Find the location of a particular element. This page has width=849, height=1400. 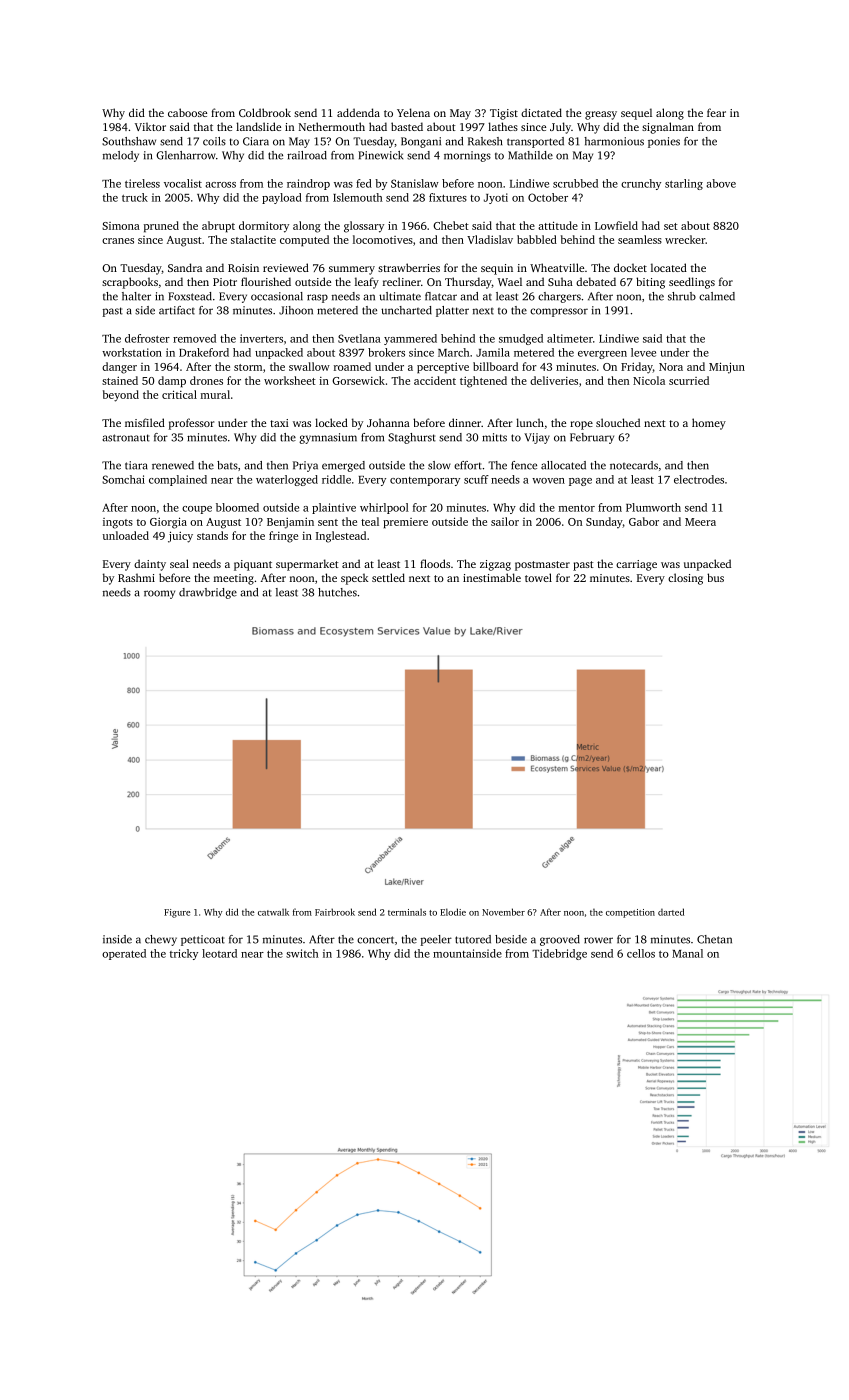

caboose is located at coordinates (187, 112).
